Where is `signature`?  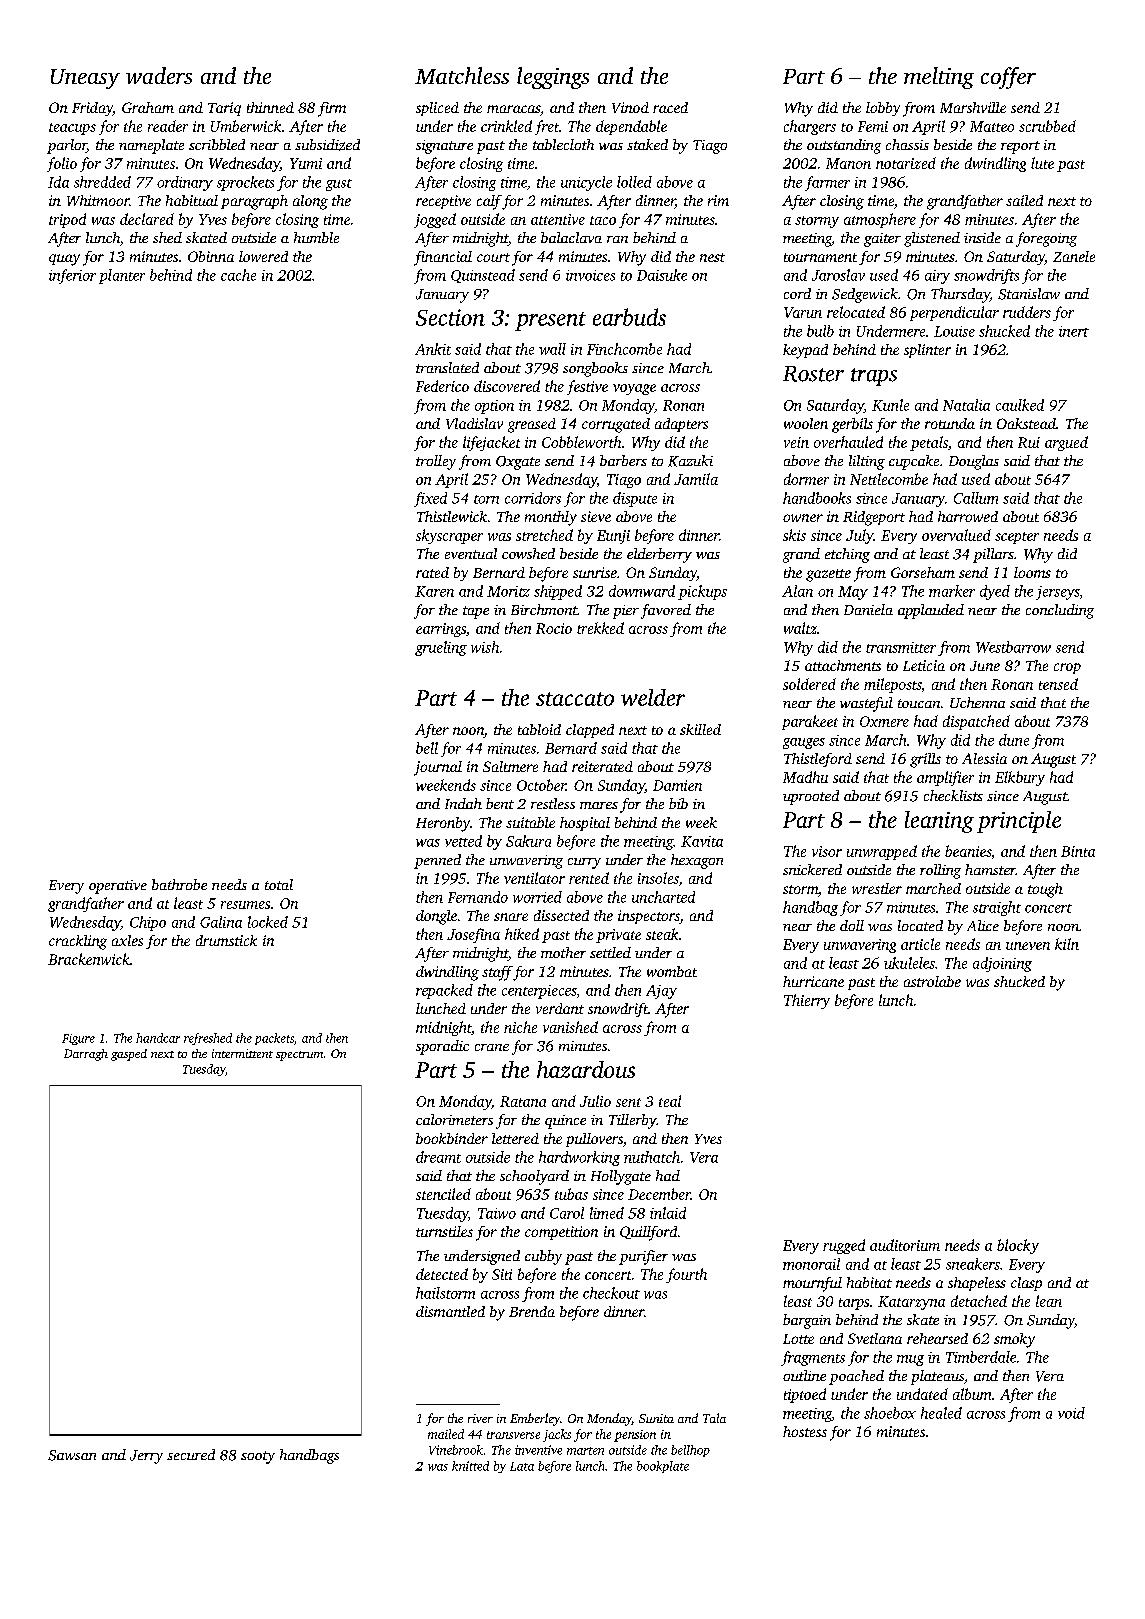 signature is located at coordinates (444, 147).
